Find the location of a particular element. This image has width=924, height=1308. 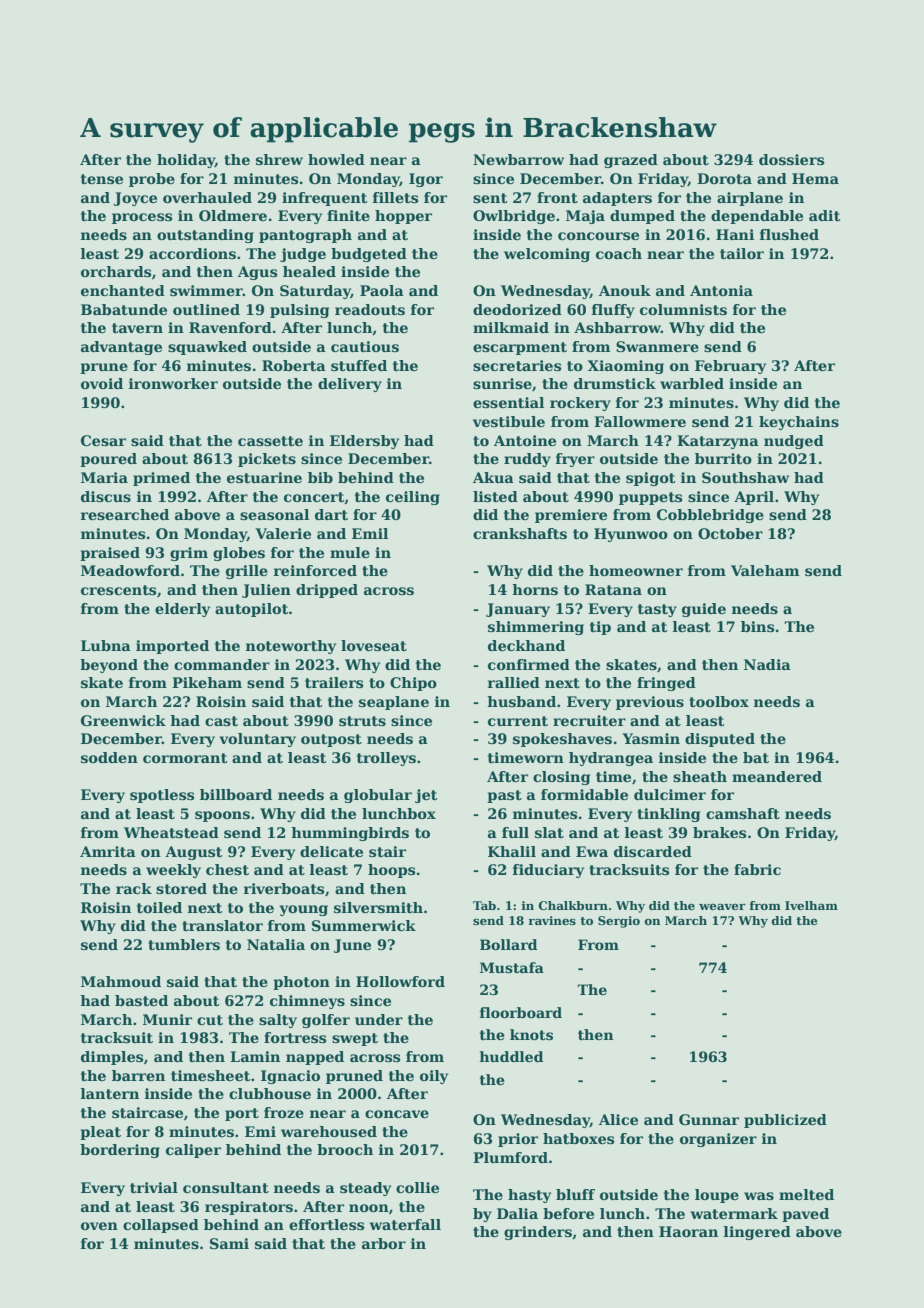

waterfall is located at coordinates (405, 1224).
